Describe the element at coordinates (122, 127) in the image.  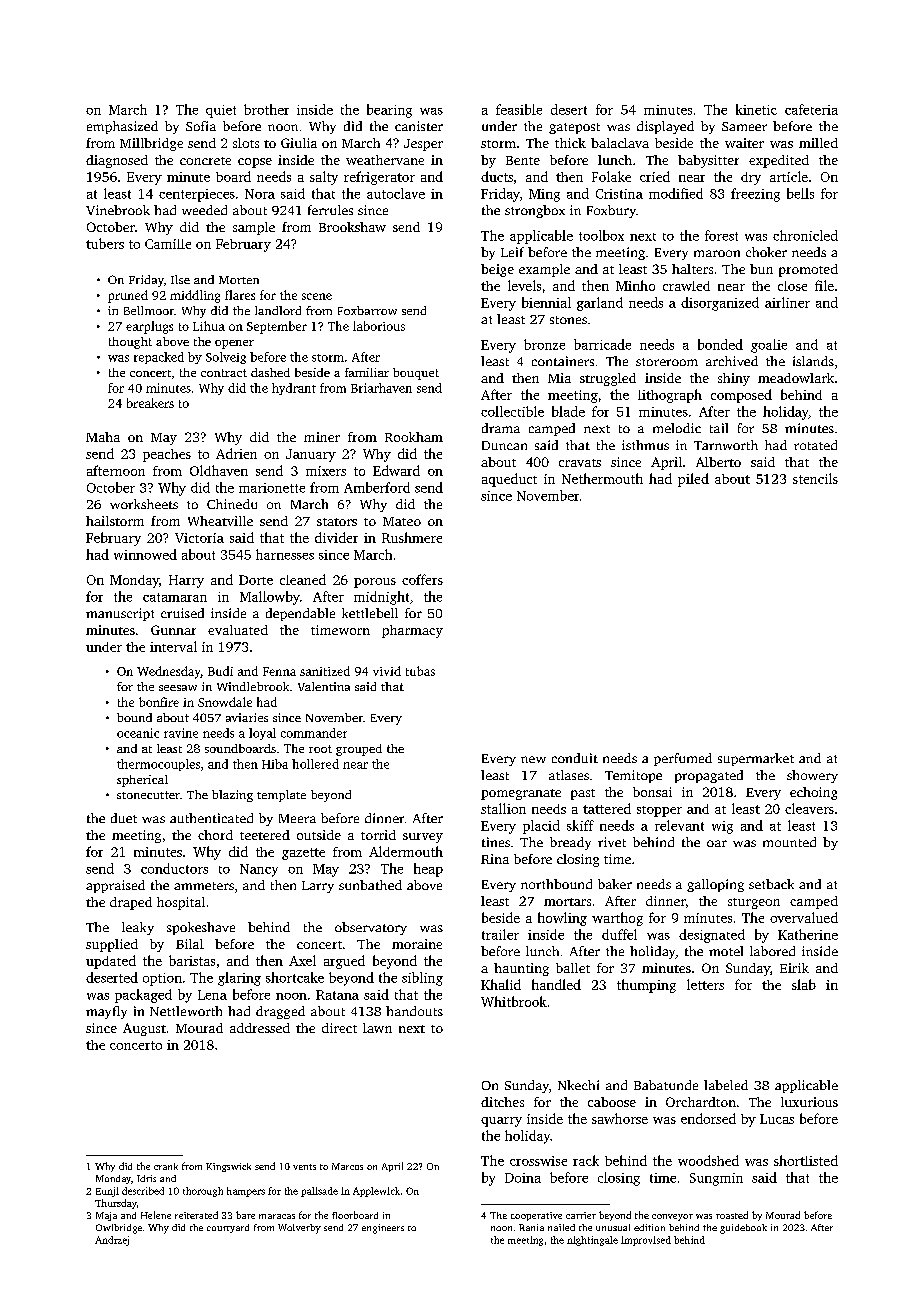
I see `emphasized` at that location.
